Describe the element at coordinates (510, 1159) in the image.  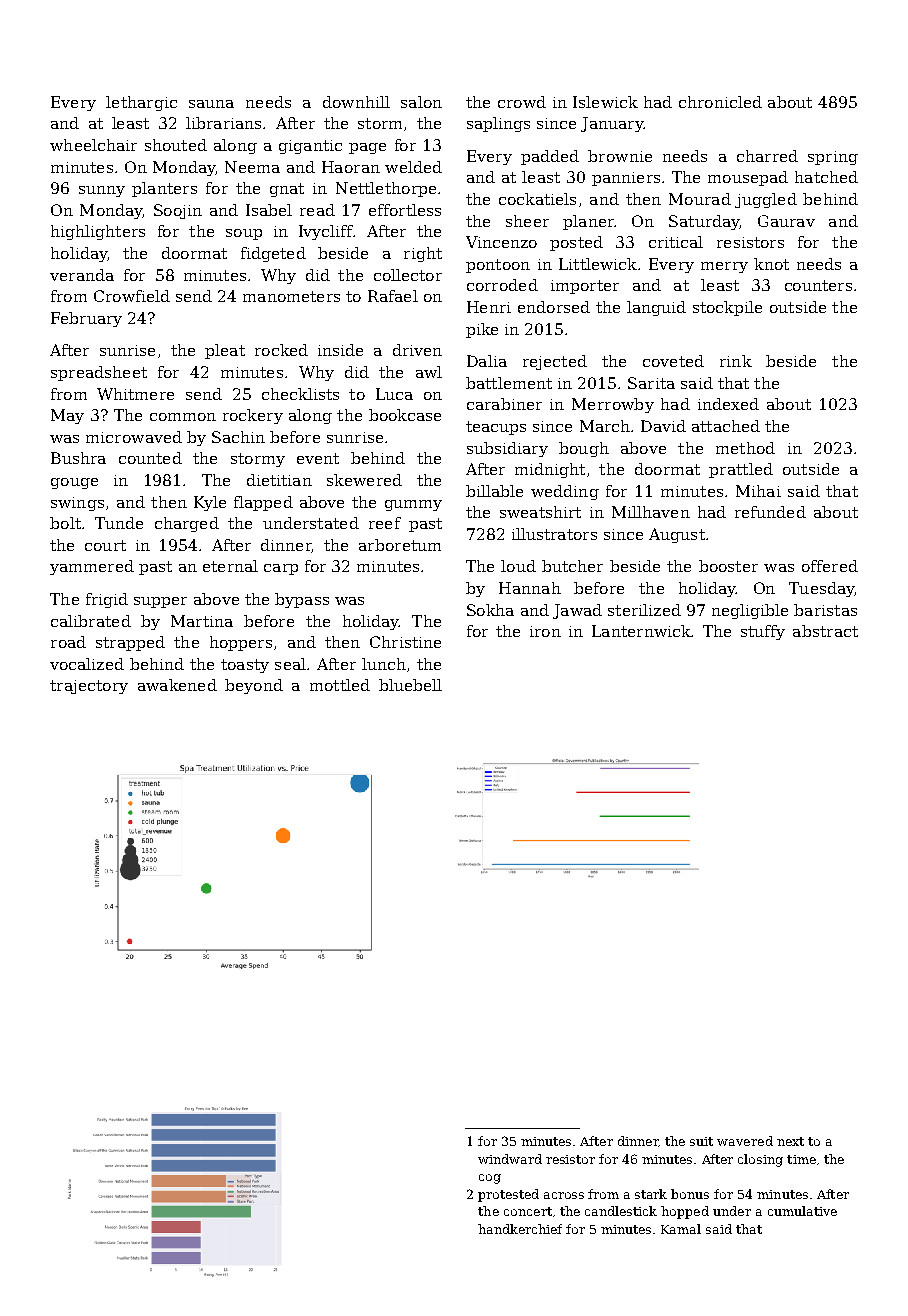
I see `windward` at that location.
